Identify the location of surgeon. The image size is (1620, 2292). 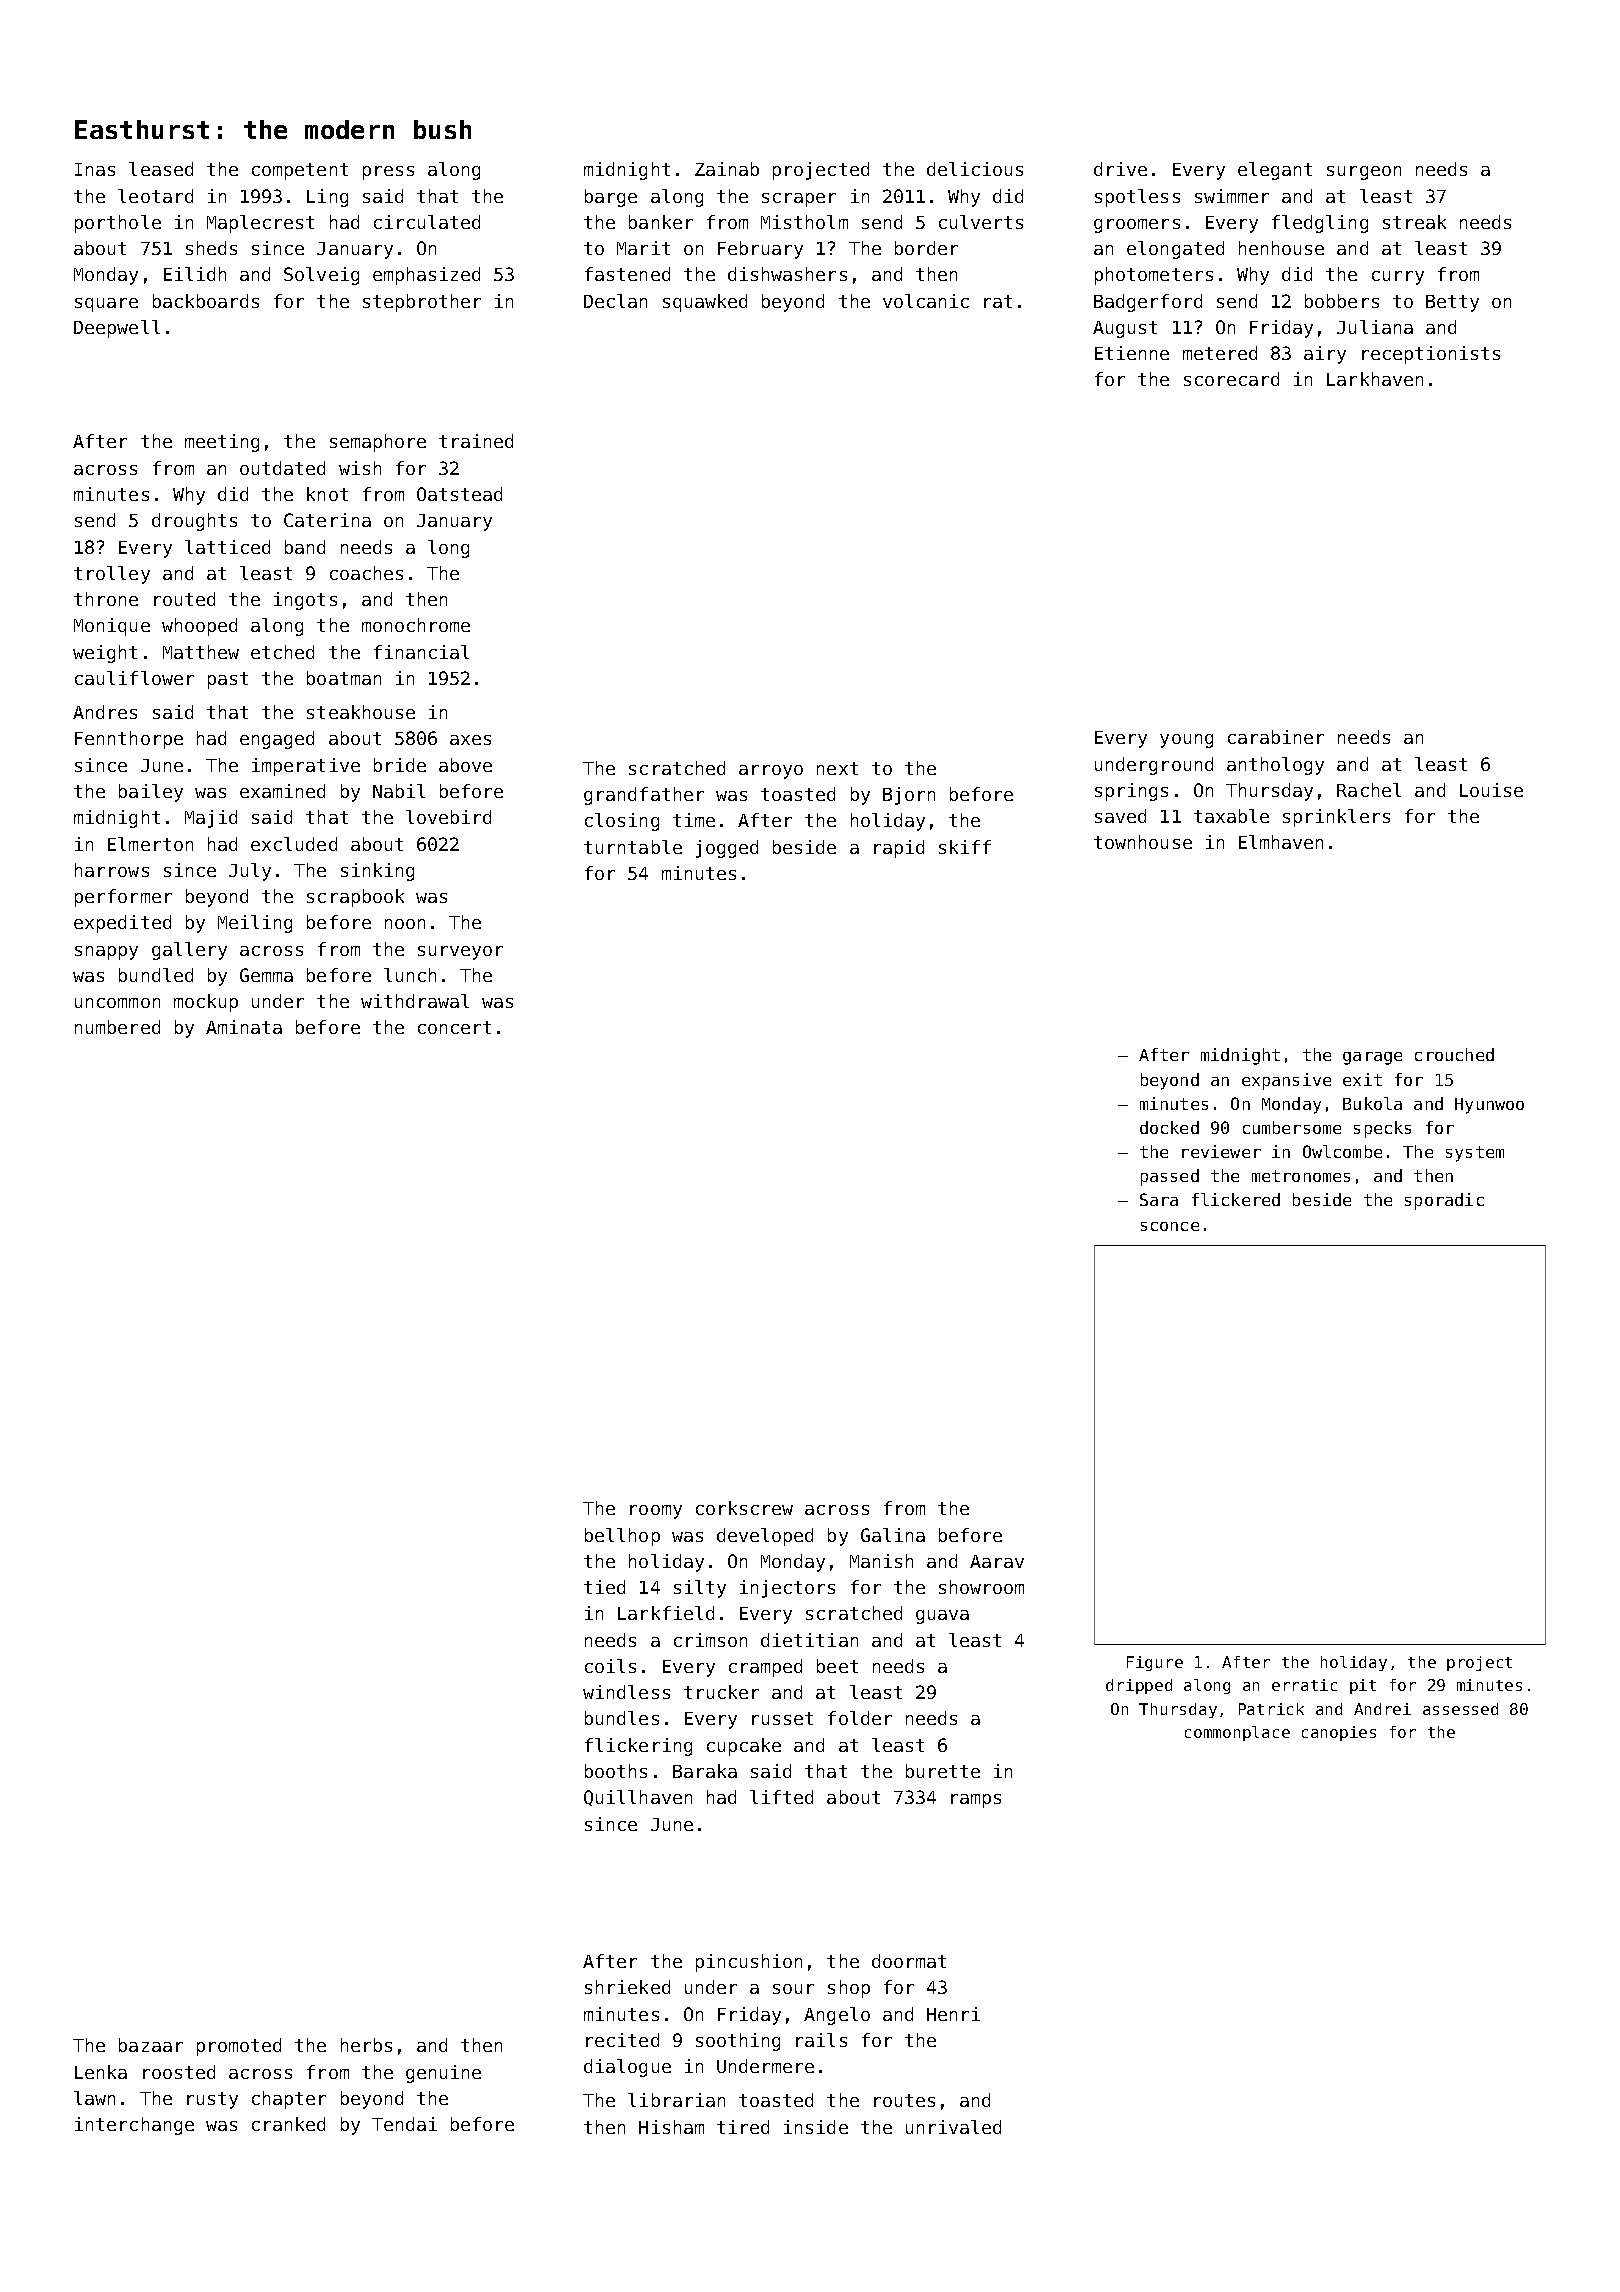
(1364, 173).
